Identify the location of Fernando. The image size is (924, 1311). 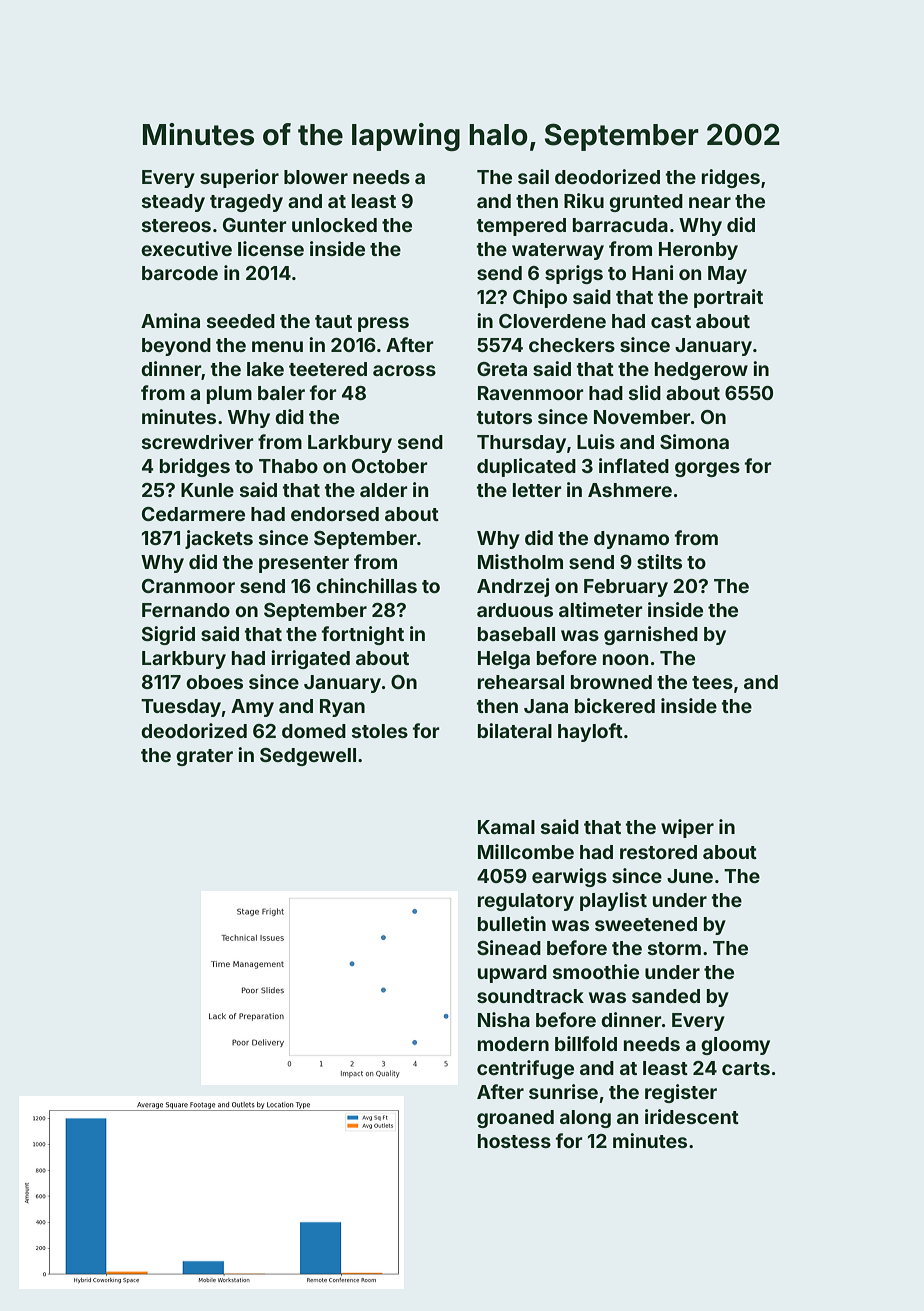
(186, 610).
